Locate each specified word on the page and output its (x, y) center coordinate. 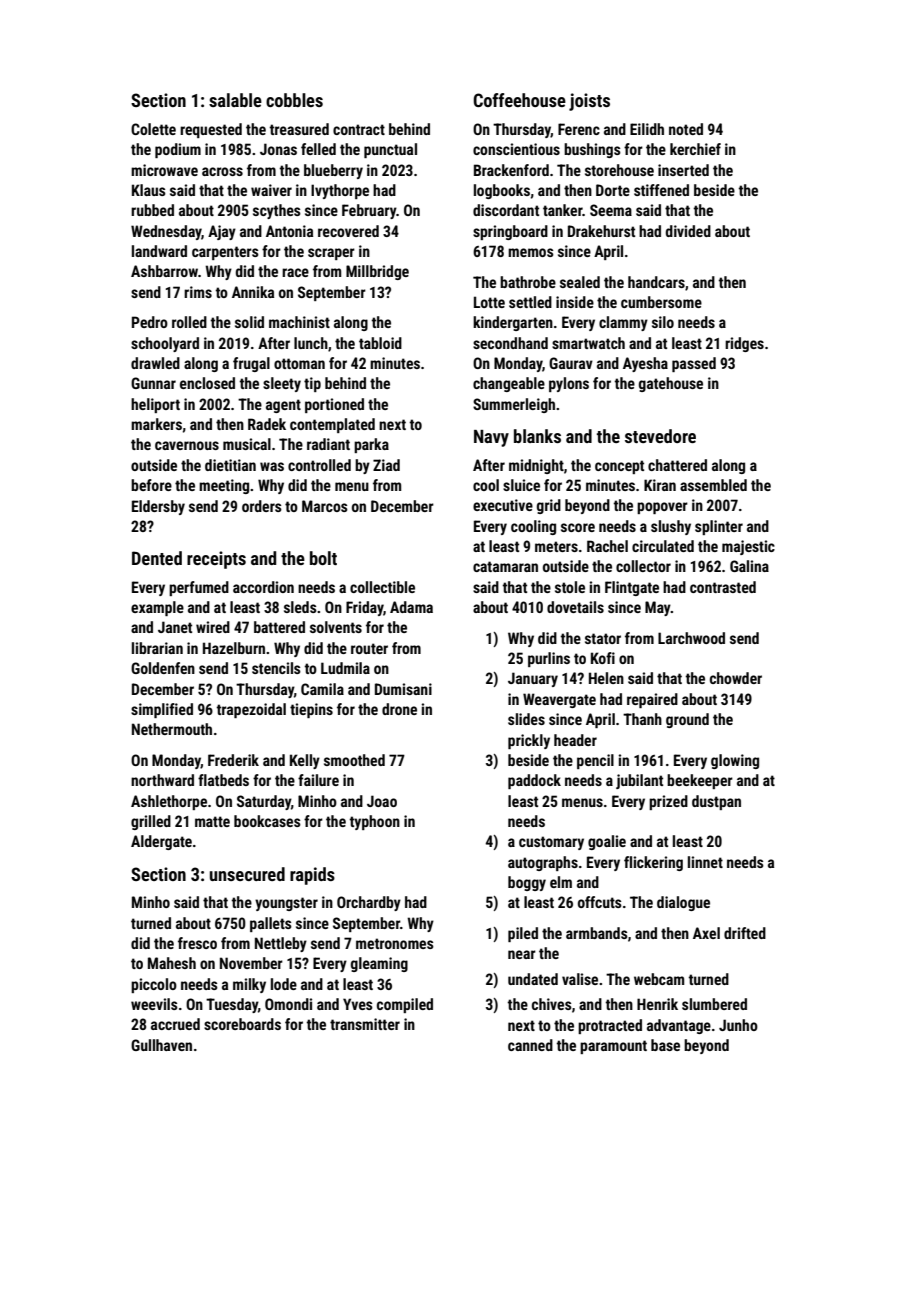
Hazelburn (234, 648)
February (369, 211)
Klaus (149, 190)
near (522, 954)
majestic (748, 547)
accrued (175, 1024)
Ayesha (645, 364)
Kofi (603, 658)
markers (156, 424)
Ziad (386, 465)
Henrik (657, 1004)
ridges (744, 344)
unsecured (247, 874)
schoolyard (165, 344)
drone (399, 709)
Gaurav (571, 363)
